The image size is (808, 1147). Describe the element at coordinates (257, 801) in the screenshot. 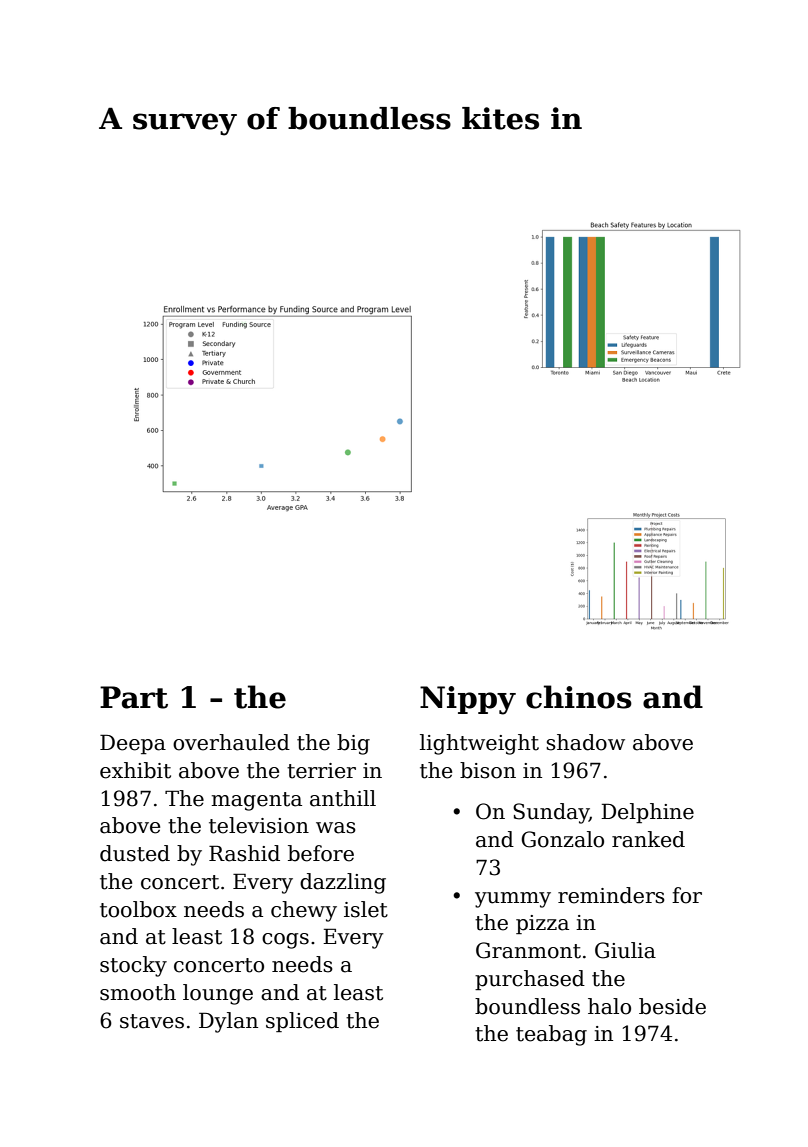

I see `magenta` at that location.
